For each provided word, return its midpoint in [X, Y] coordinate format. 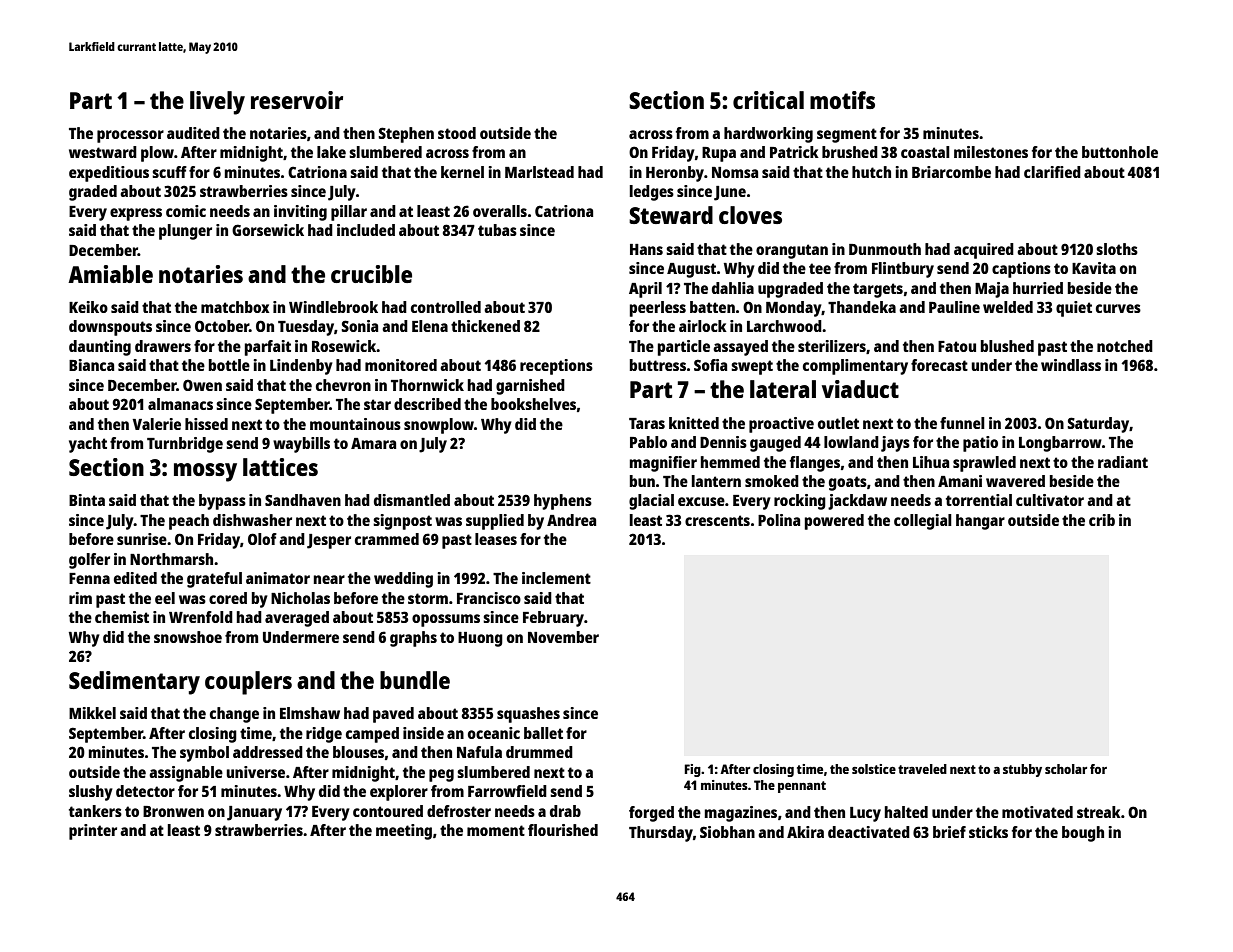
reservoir [297, 100]
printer [93, 832]
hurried [1038, 288]
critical [768, 100]
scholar [1066, 769]
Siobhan [727, 832]
